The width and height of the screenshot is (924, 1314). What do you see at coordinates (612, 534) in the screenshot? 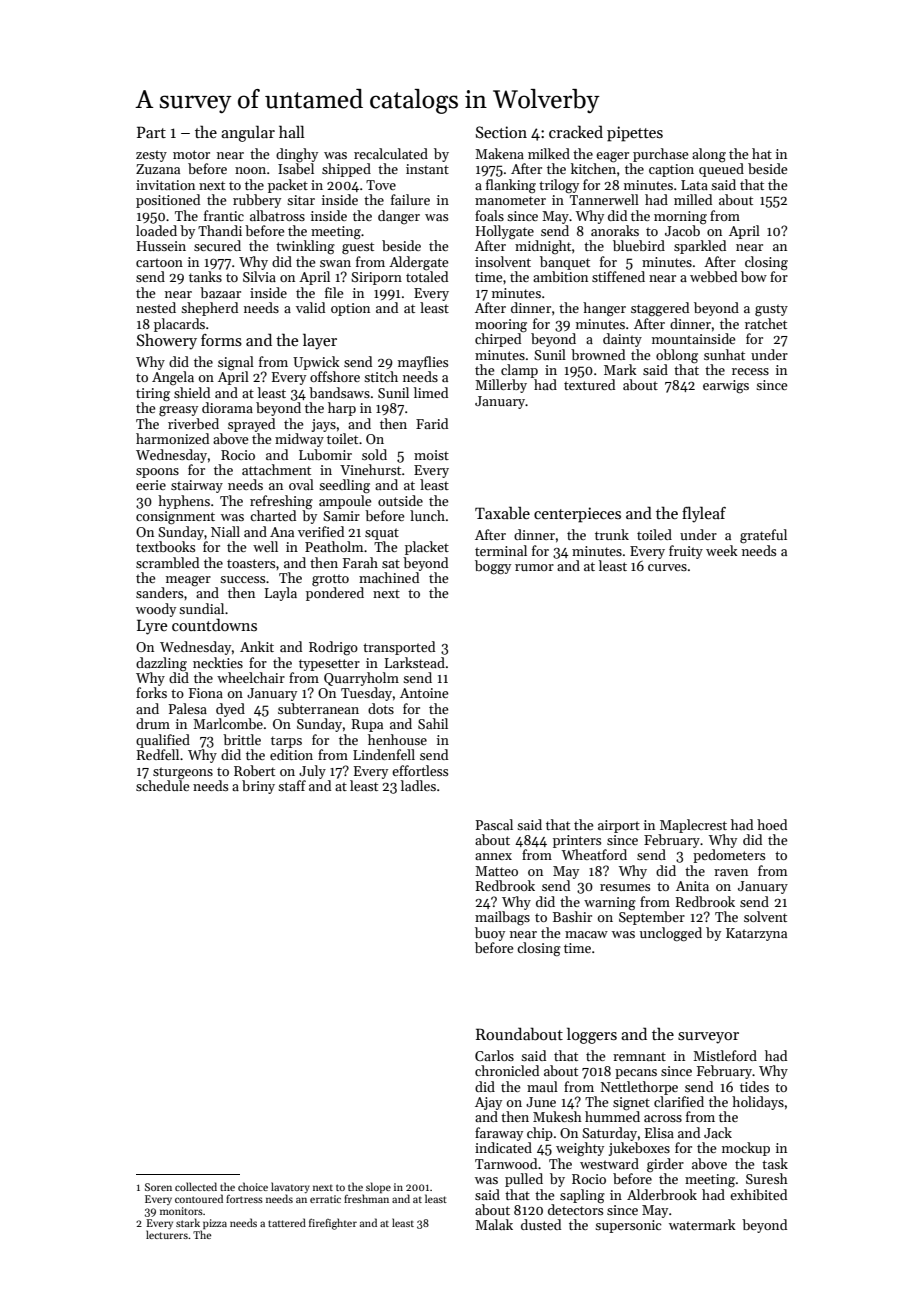
I see `trunk` at bounding box center [612, 534].
